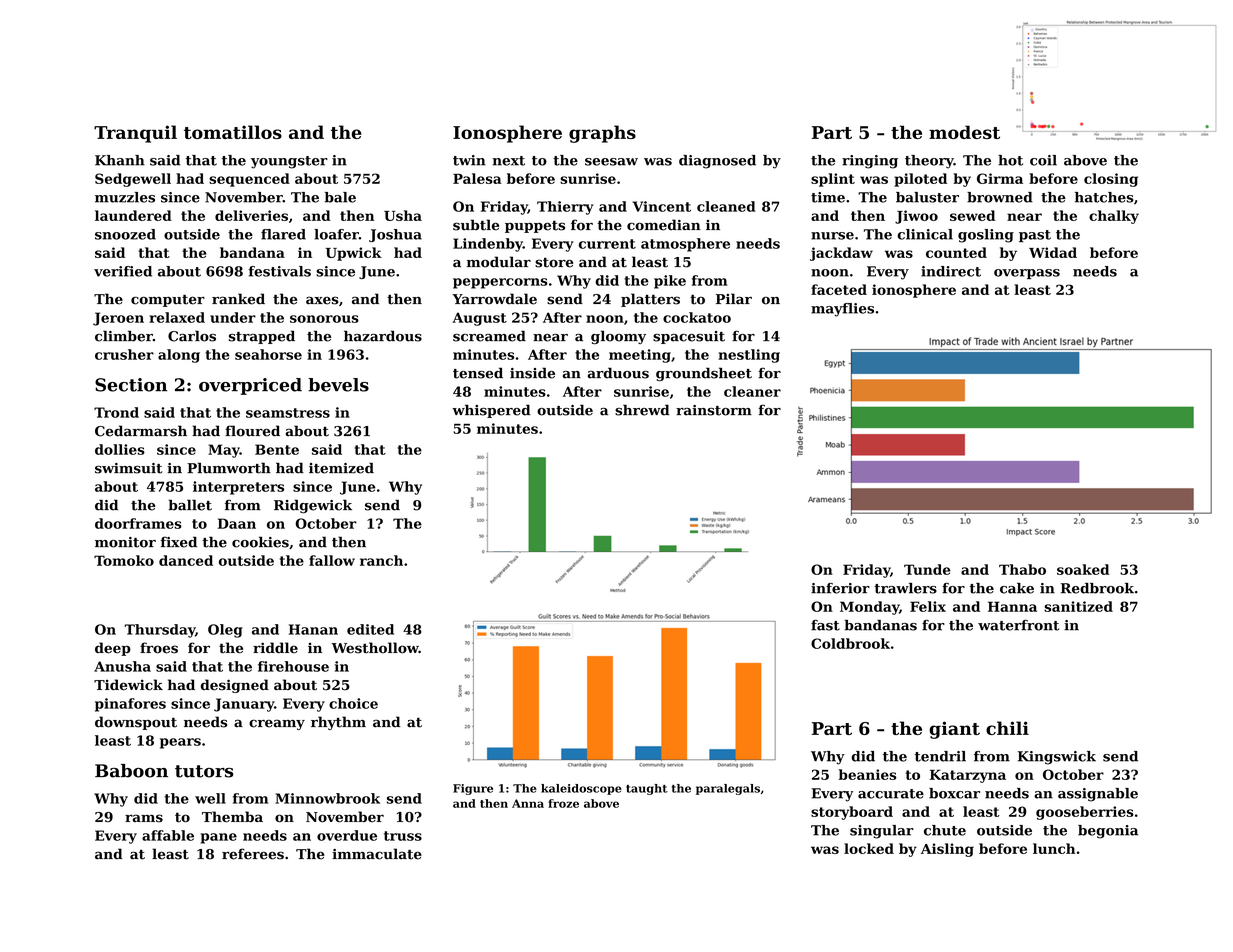  What do you see at coordinates (313, 506) in the screenshot?
I see `Ridgewick` at bounding box center [313, 506].
